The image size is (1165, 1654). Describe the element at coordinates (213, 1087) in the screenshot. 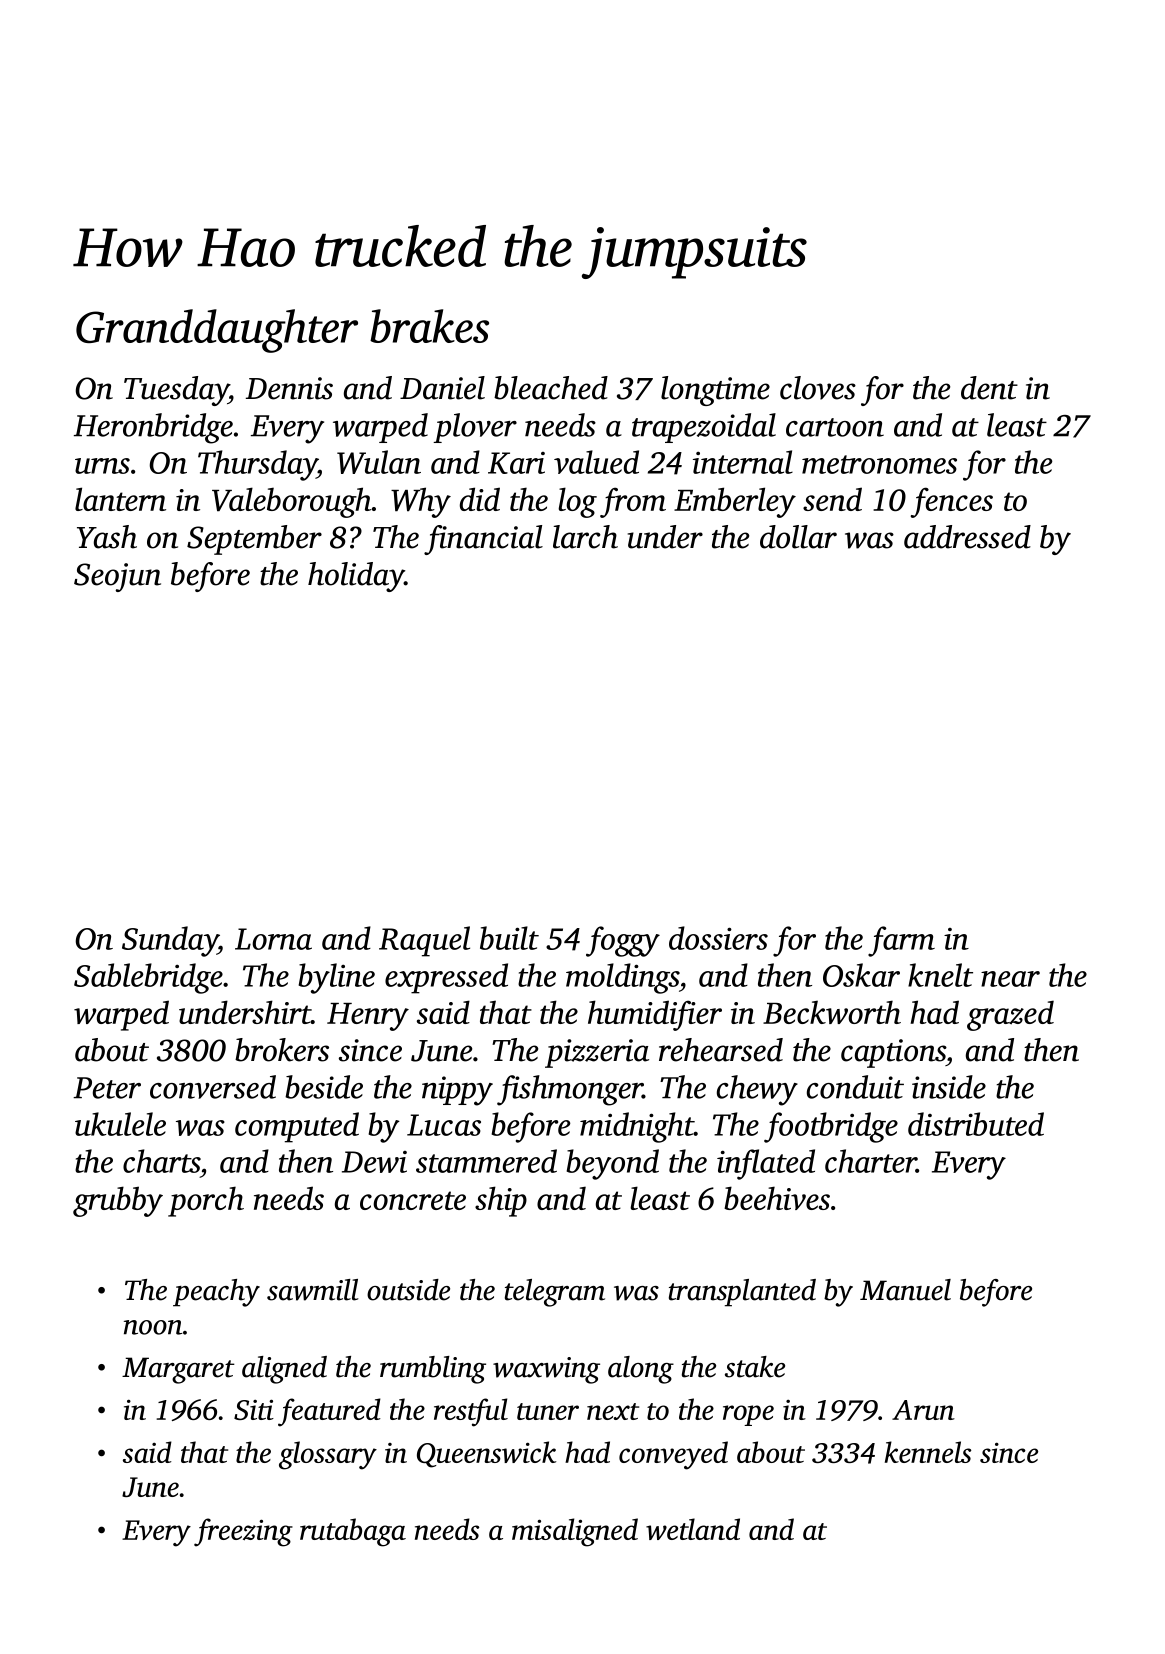

I see `conversed` at that location.
